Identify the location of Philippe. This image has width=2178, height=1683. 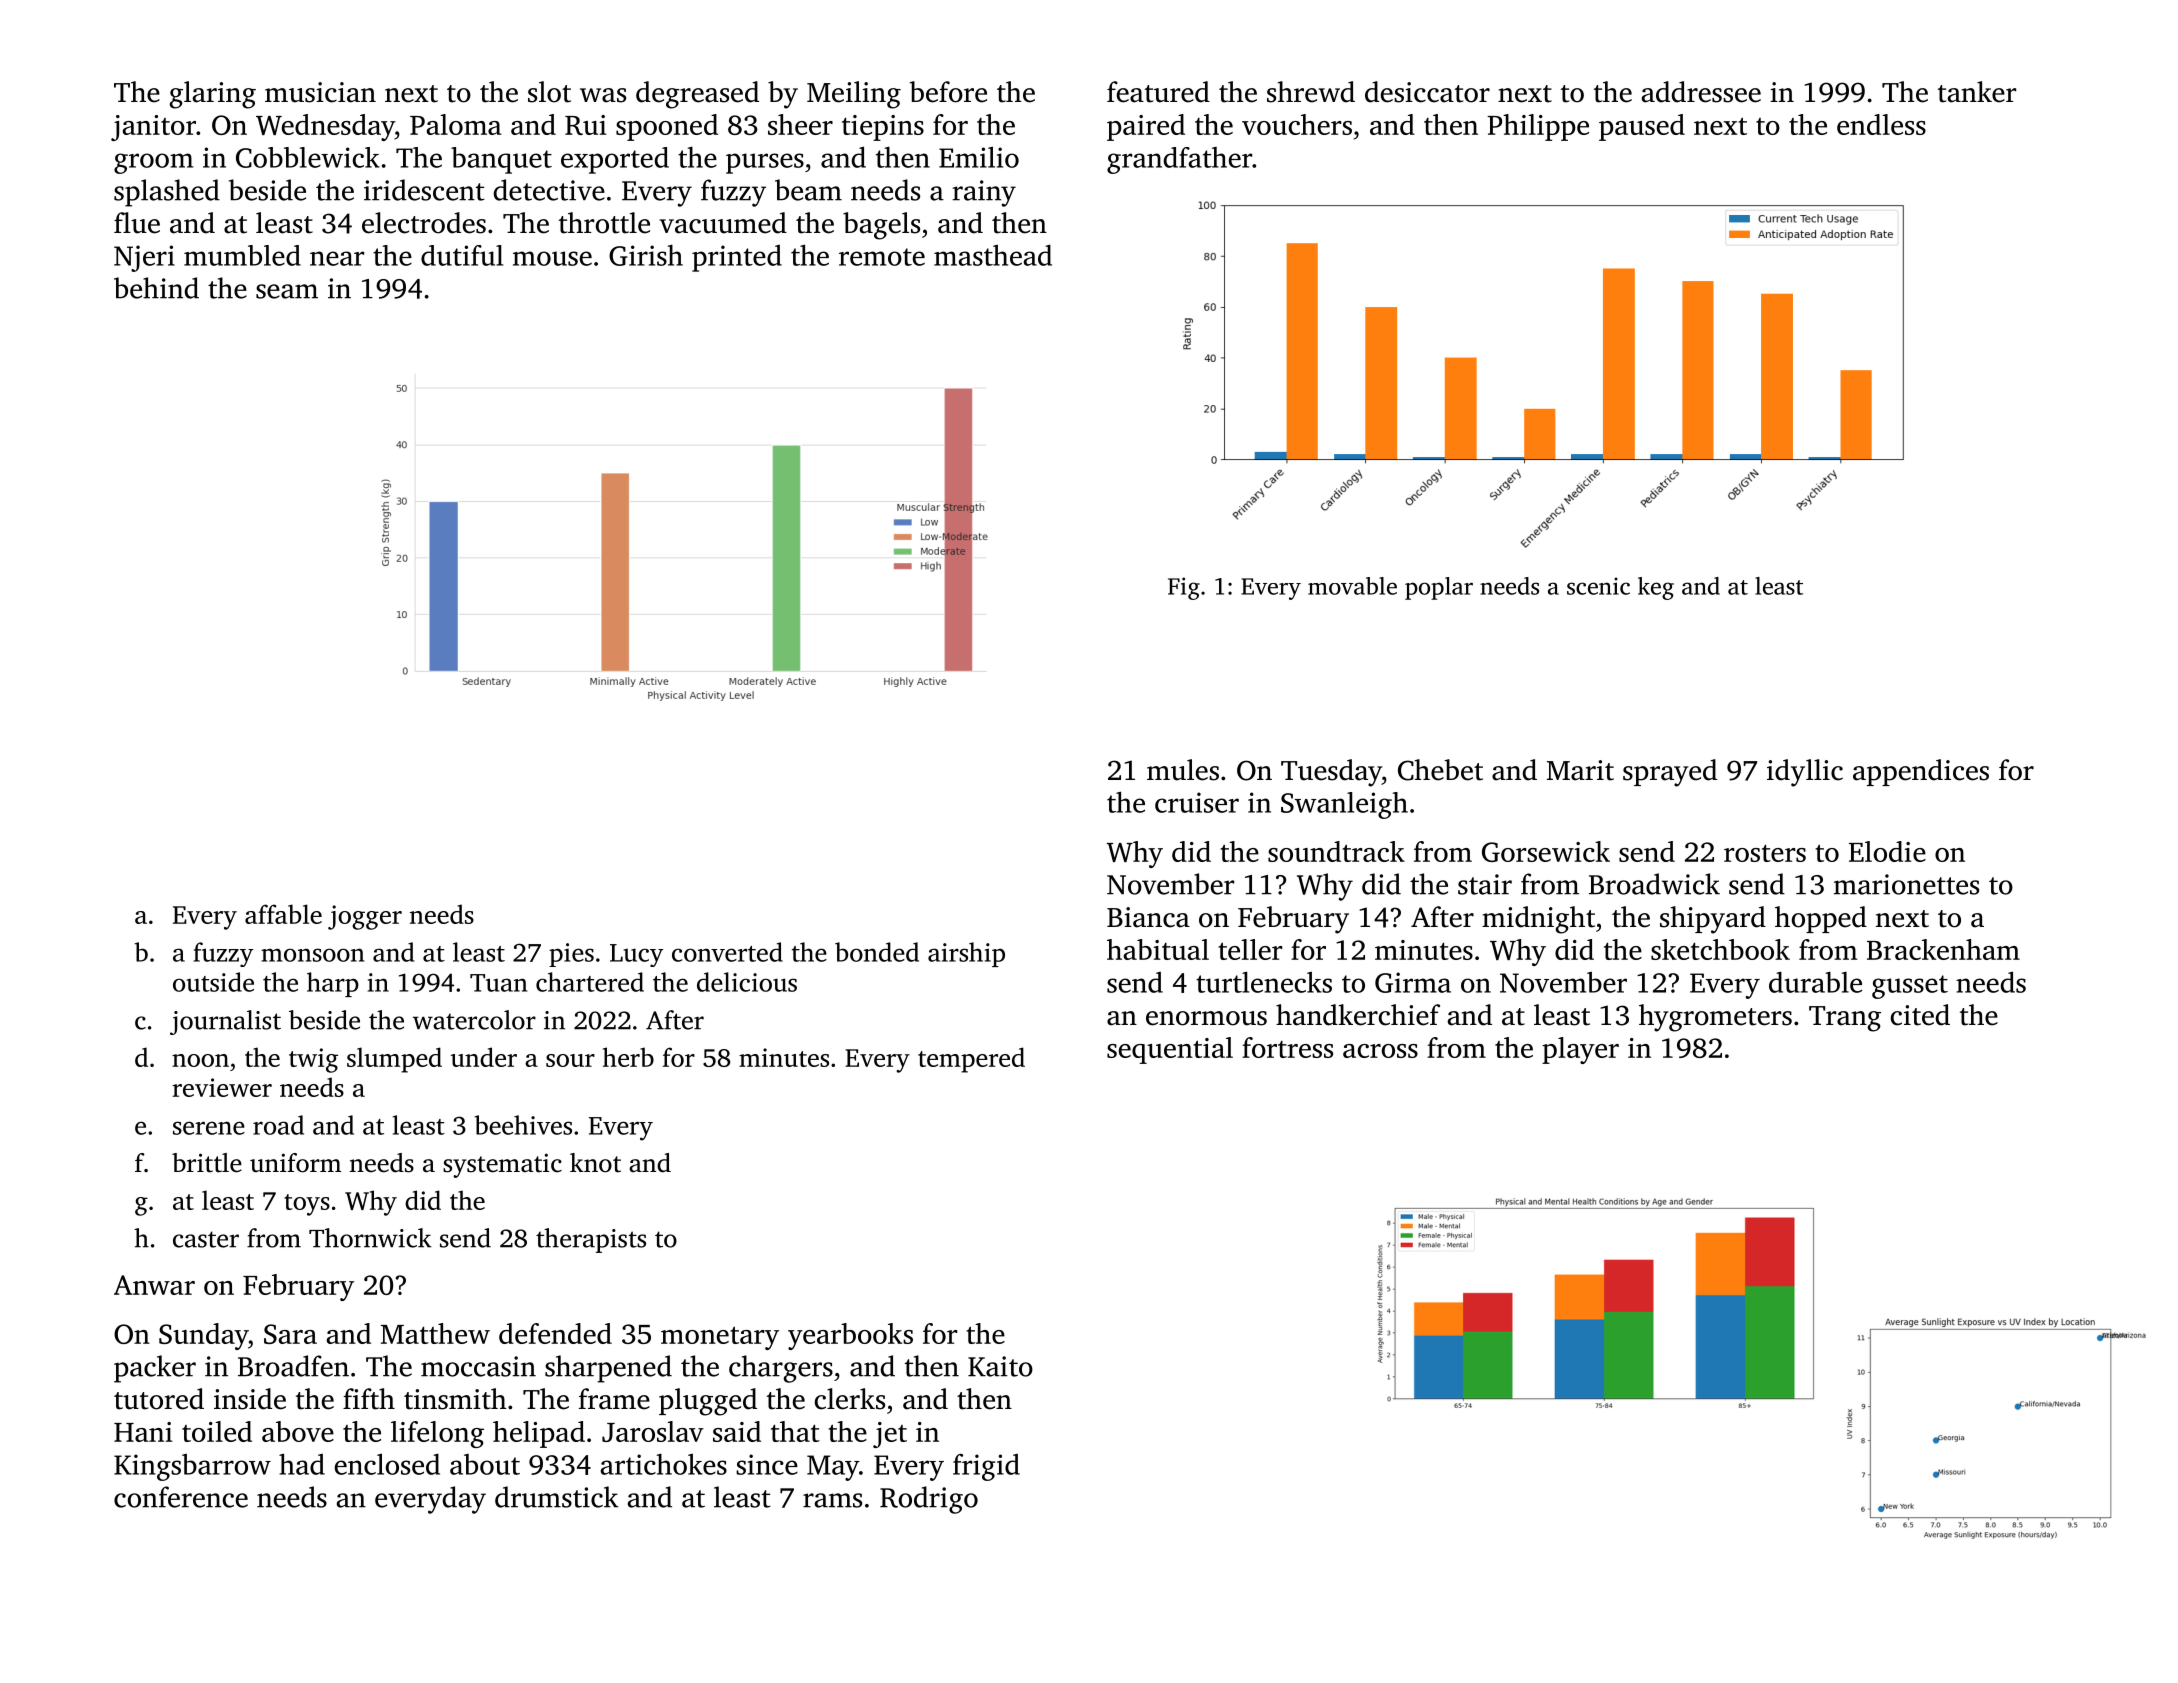
(1538, 127).
